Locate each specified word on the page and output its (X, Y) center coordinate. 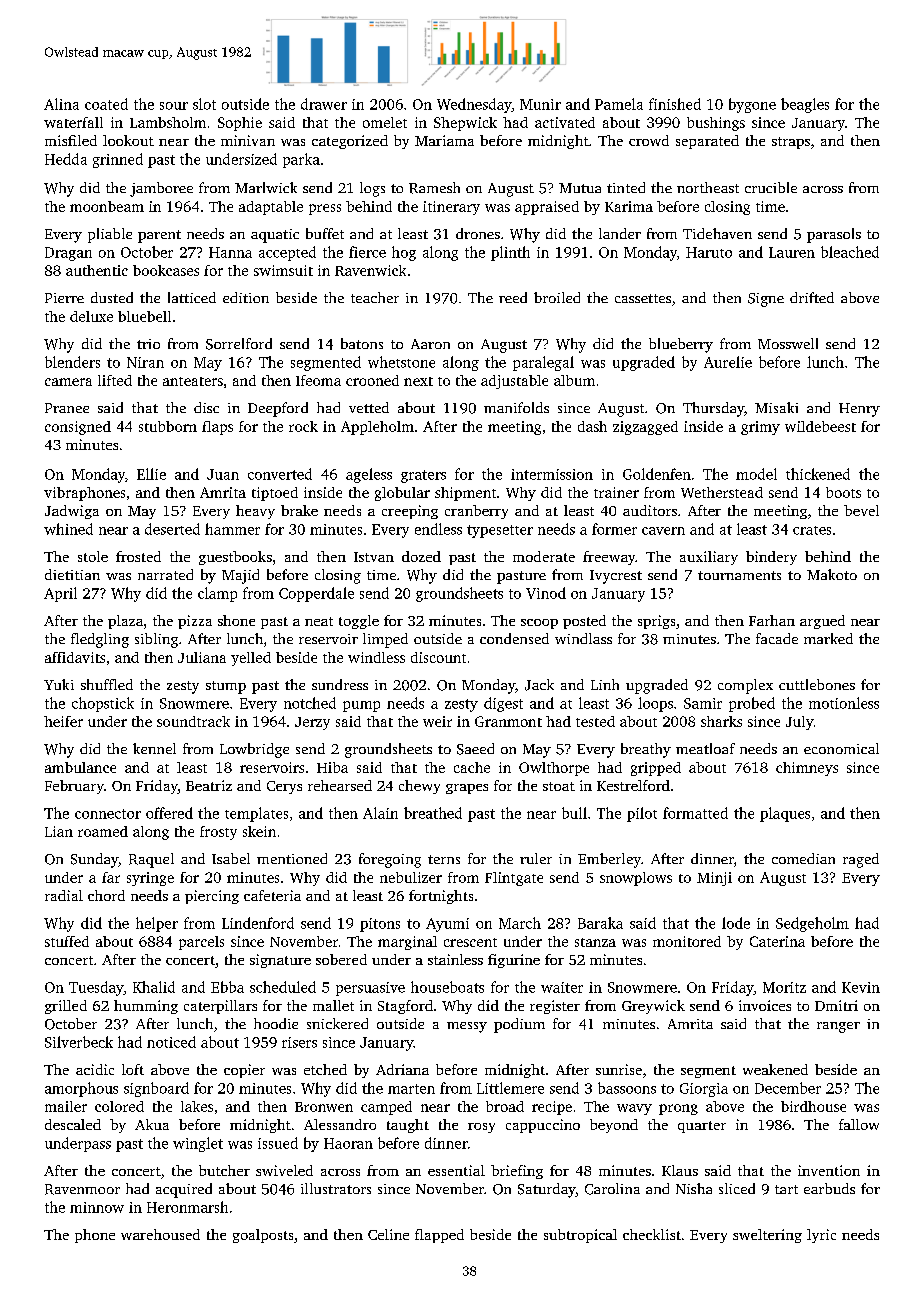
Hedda (66, 159)
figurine (514, 961)
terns (444, 859)
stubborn (168, 426)
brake (299, 510)
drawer (324, 104)
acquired (184, 1190)
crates (812, 530)
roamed (103, 831)
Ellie (151, 474)
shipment (465, 494)
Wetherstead (722, 492)
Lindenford (258, 923)
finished (675, 104)
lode (736, 923)
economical (841, 748)
